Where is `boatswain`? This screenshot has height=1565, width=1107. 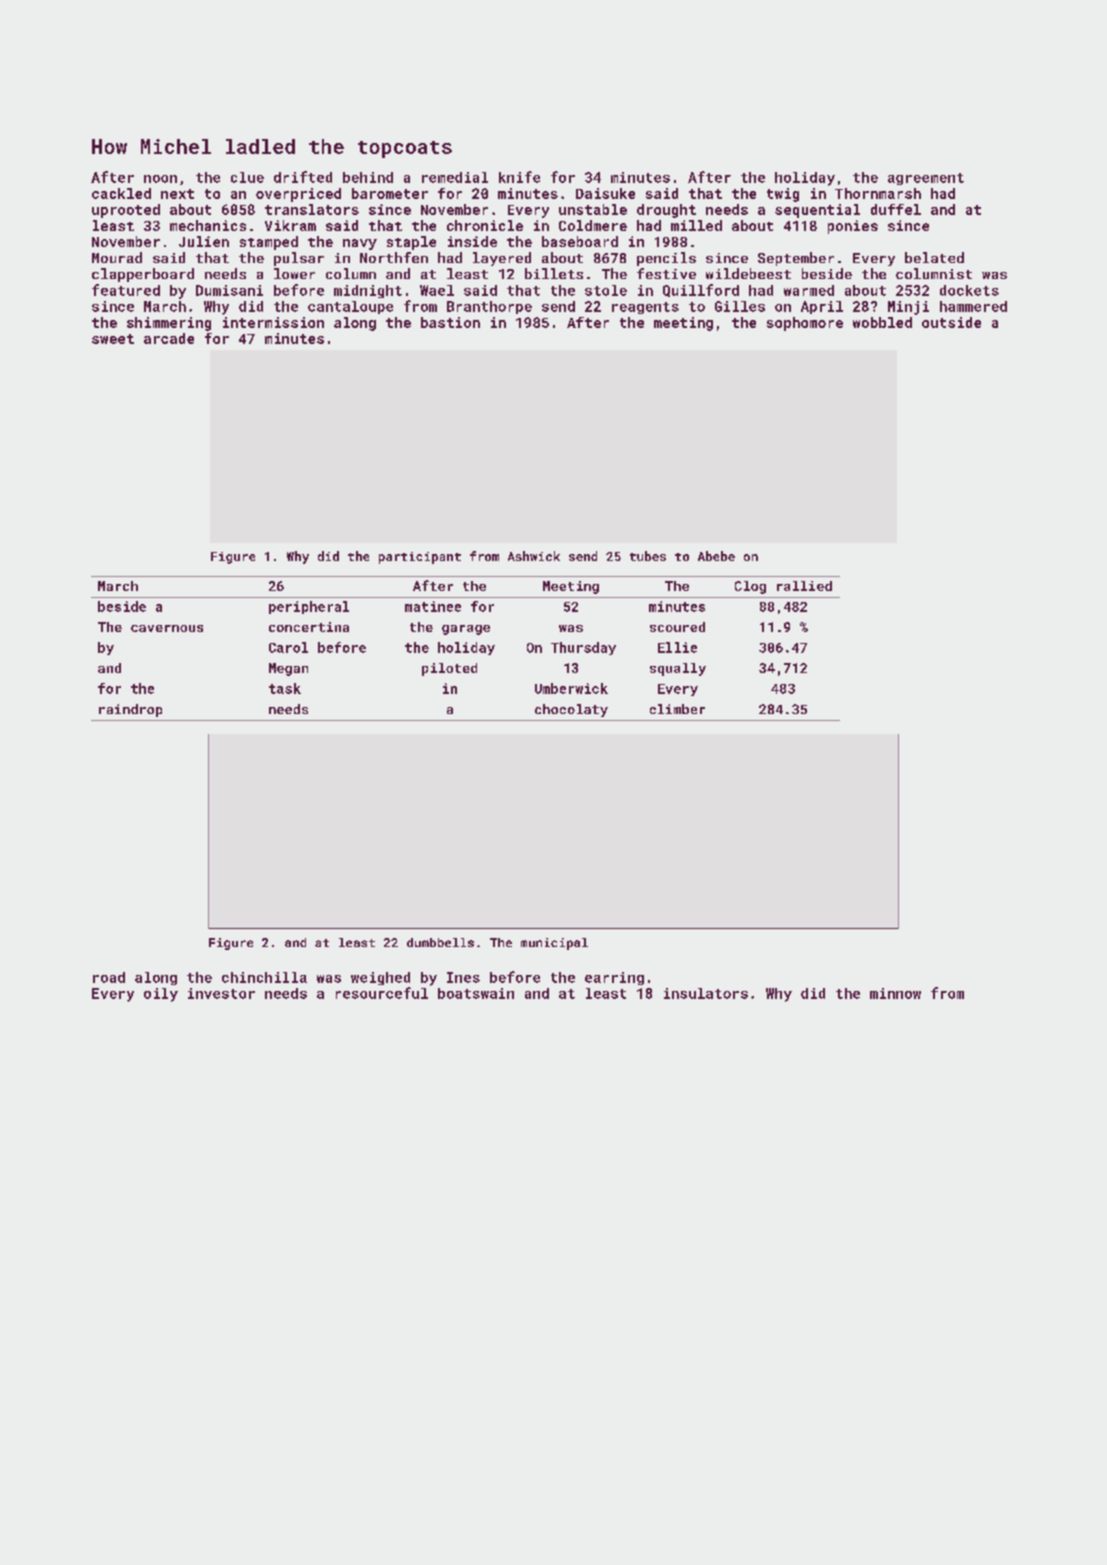 boatswain is located at coordinates (476, 993).
